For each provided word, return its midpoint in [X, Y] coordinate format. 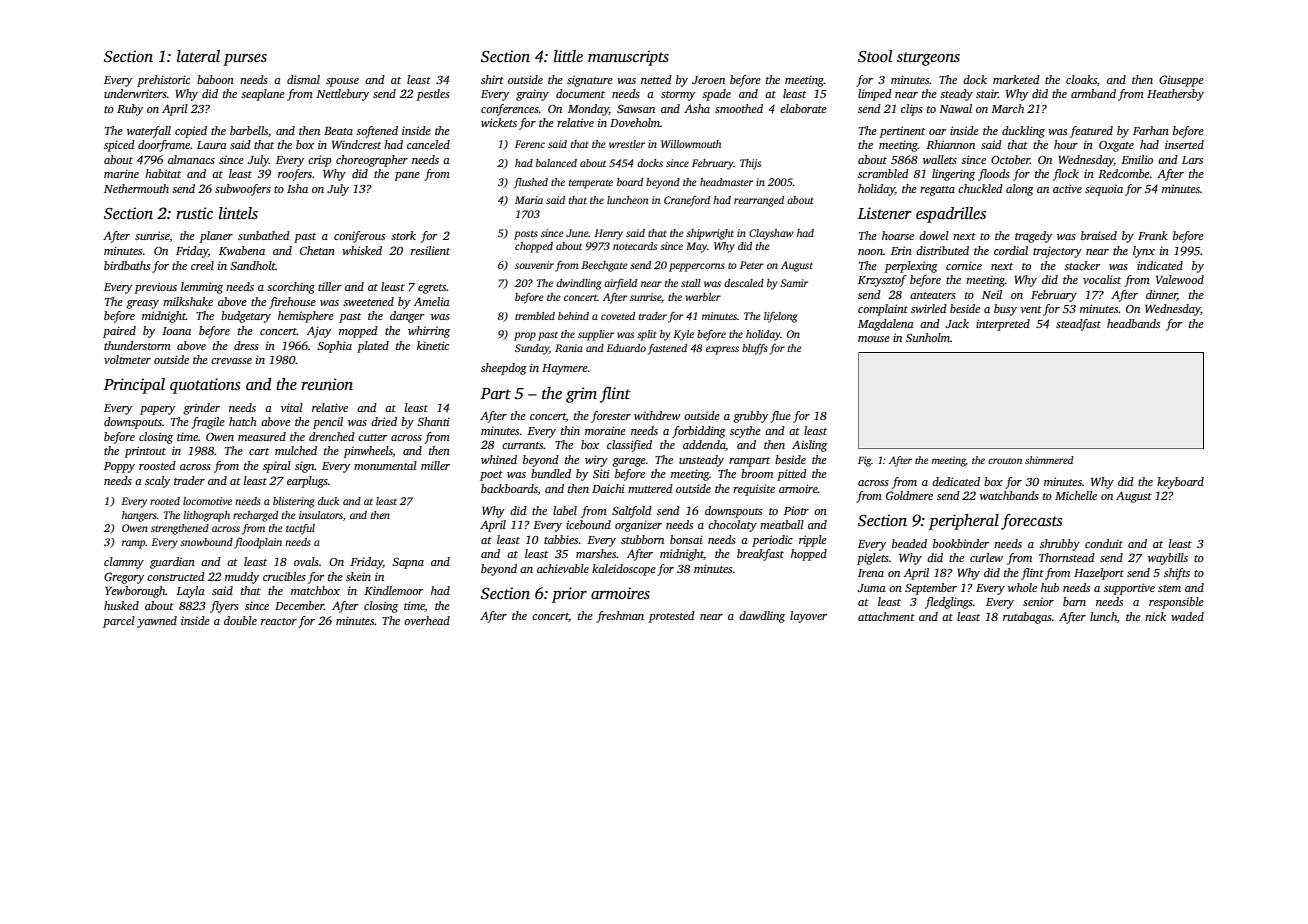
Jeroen [708, 80]
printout [145, 452]
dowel [934, 235]
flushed [531, 183]
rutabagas [1027, 618]
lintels [238, 213]
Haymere [565, 369]
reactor [279, 621]
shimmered [1049, 460]
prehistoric [163, 81]
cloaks [1081, 79]
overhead [427, 620]
